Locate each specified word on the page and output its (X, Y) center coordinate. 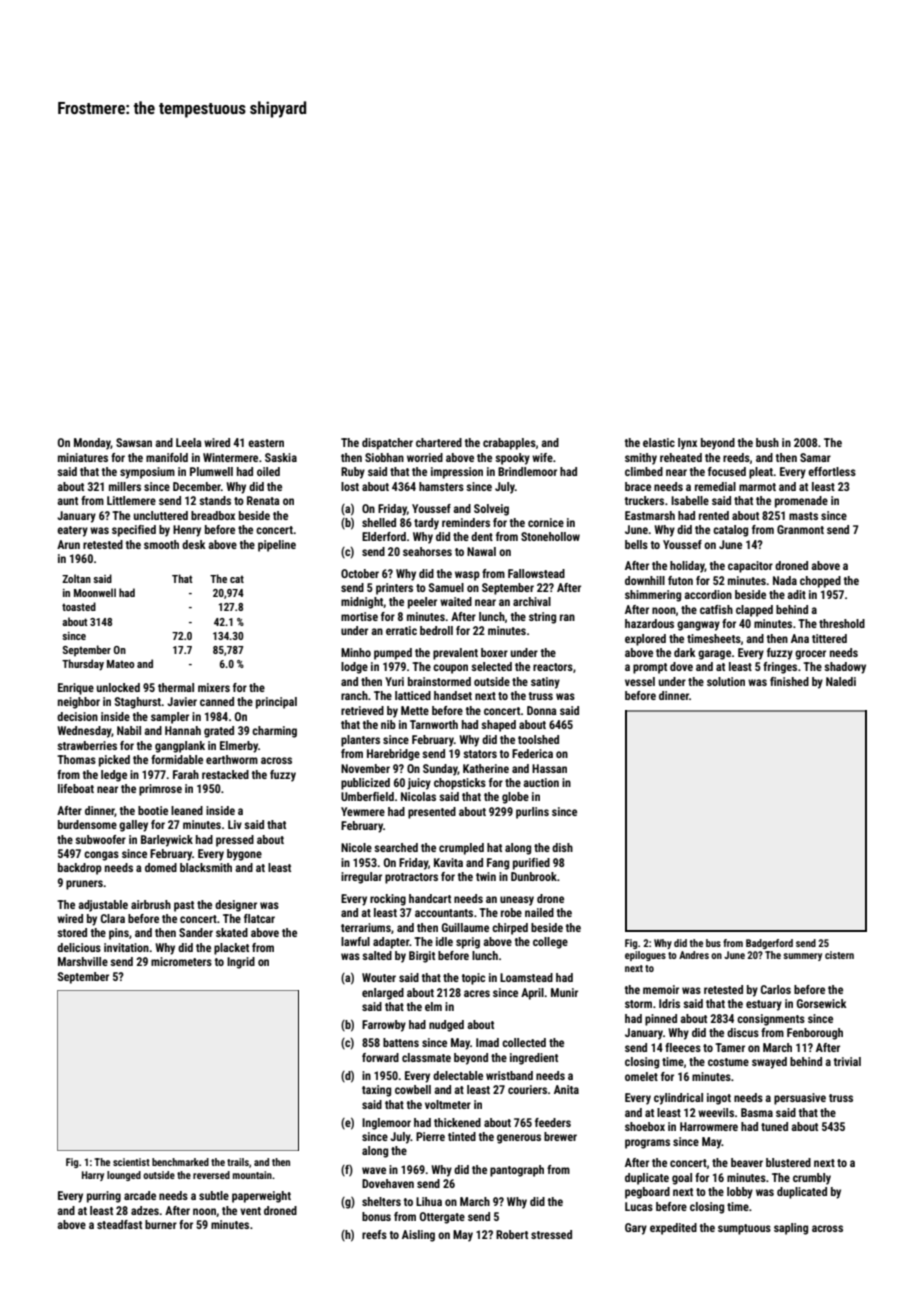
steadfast (119, 1224)
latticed (413, 695)
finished (789, 681)
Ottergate (442, 1218)
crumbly (812, 1179)
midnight (362, 603)
